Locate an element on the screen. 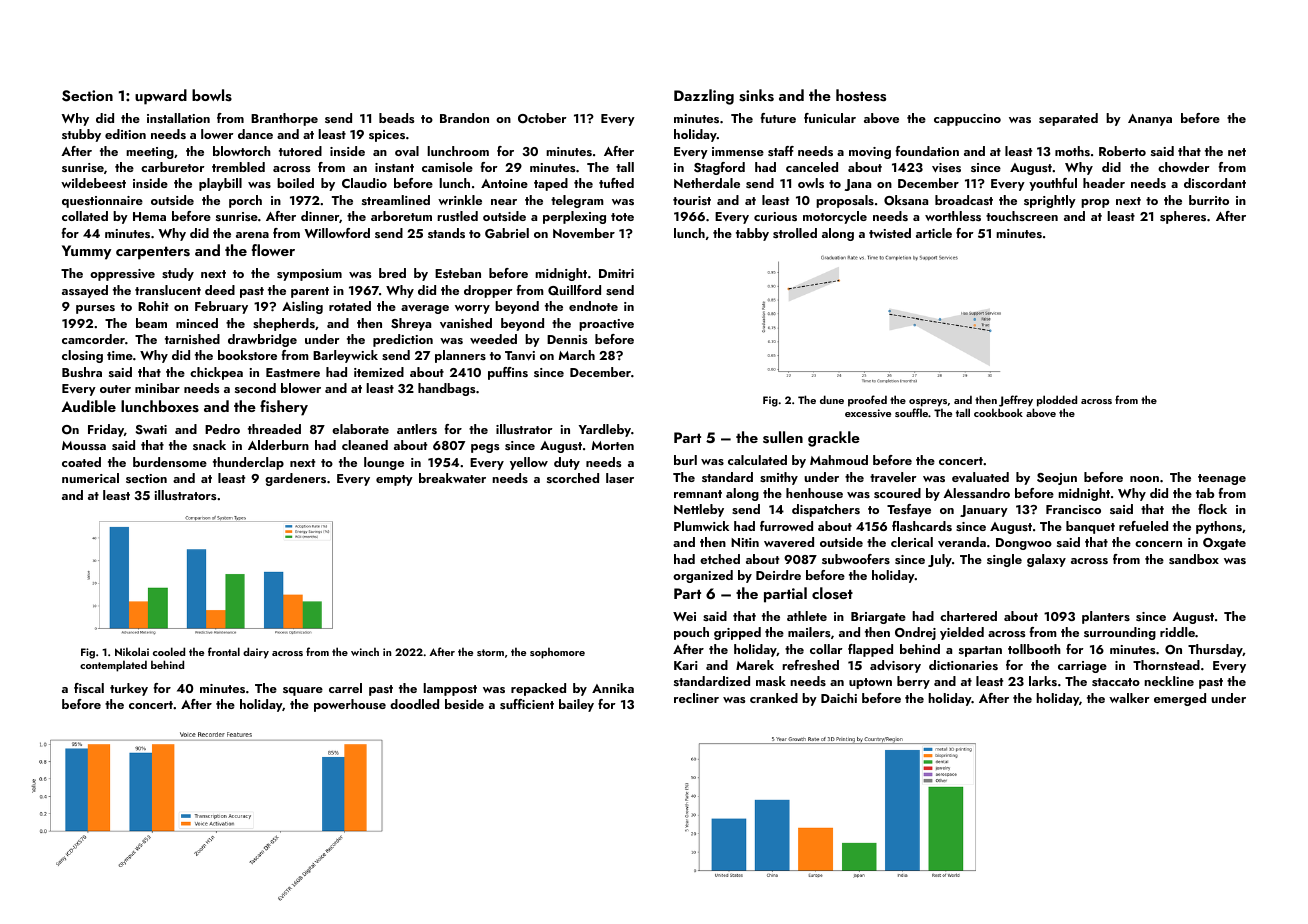 The image size is (1308, 924). gardeners is located at coordinates (295, 479).
